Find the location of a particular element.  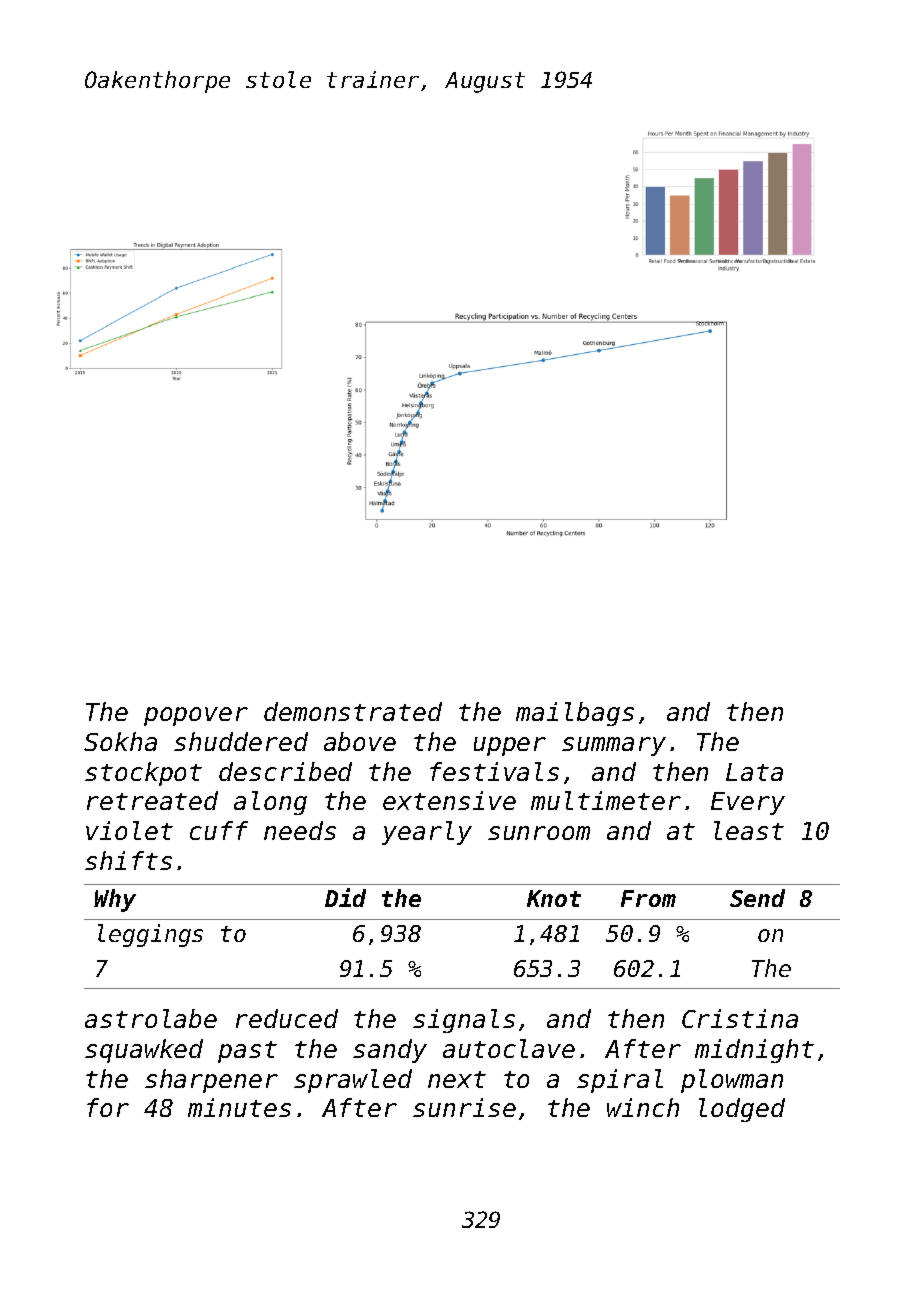

Did is located at coordinates (345, 897).
